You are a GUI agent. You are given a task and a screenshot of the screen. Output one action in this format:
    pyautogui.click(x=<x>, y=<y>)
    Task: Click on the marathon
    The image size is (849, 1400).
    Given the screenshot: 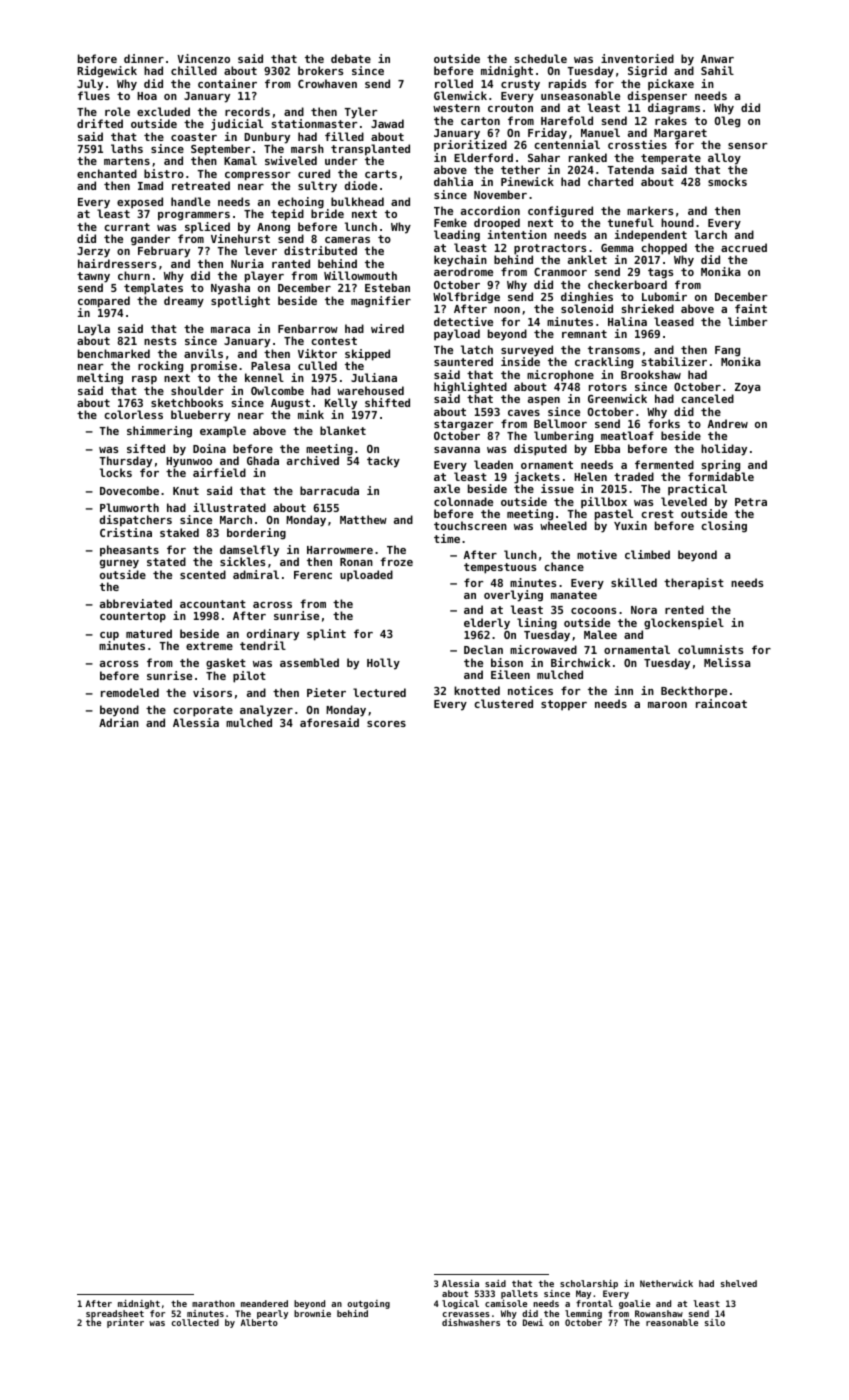 What is the action you would take?
    pyautogui.click(x=213, y=1303)
